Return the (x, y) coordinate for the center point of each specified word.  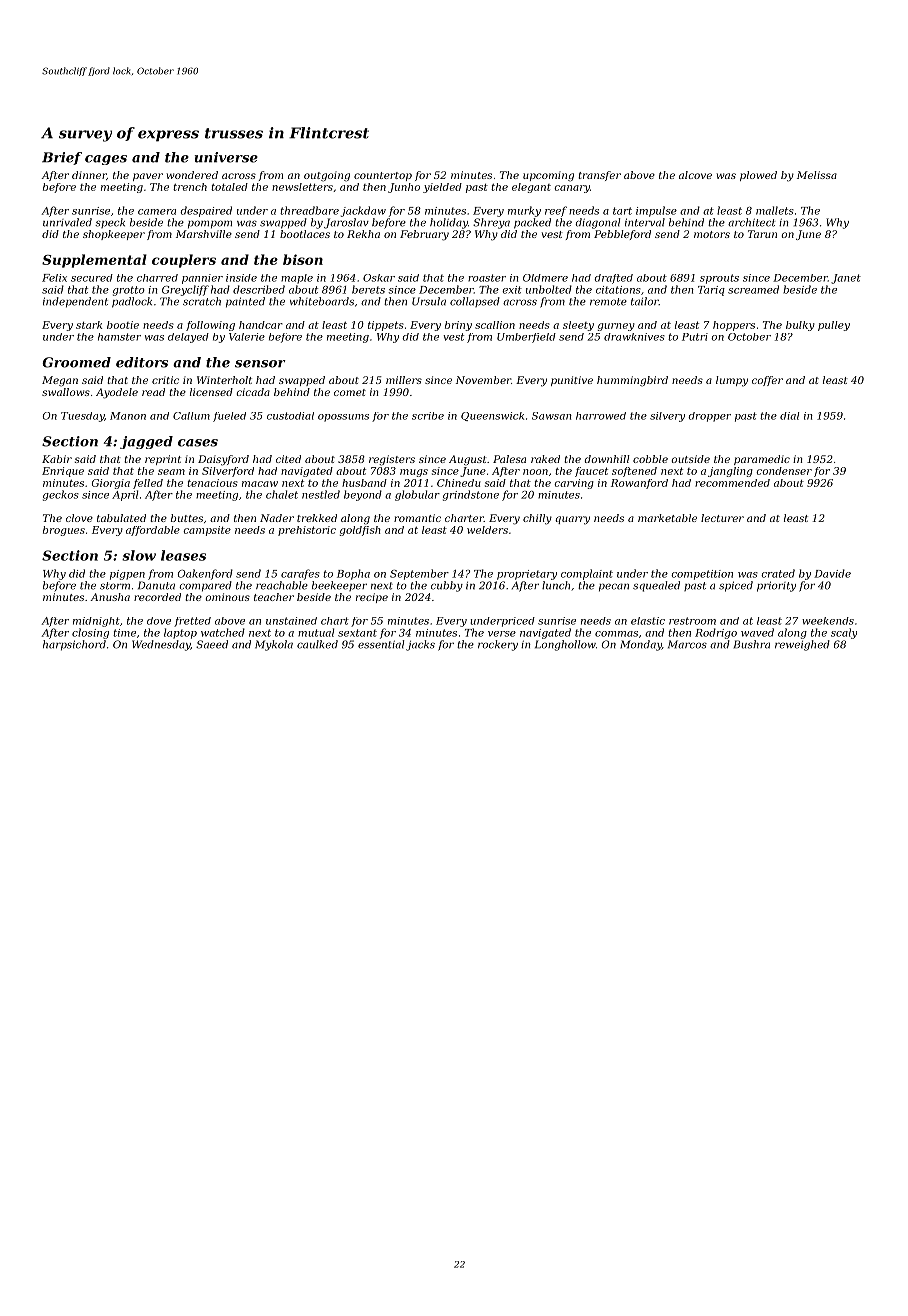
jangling (730, 472)
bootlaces (305, 234)
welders (487, 530)
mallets (775, 210)
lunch (556, 585)
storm (115, 586)
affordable (153, 531)
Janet (846, 279)
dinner (89, 175)
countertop (383, 176)
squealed (656, 586)
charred (157, 278)
